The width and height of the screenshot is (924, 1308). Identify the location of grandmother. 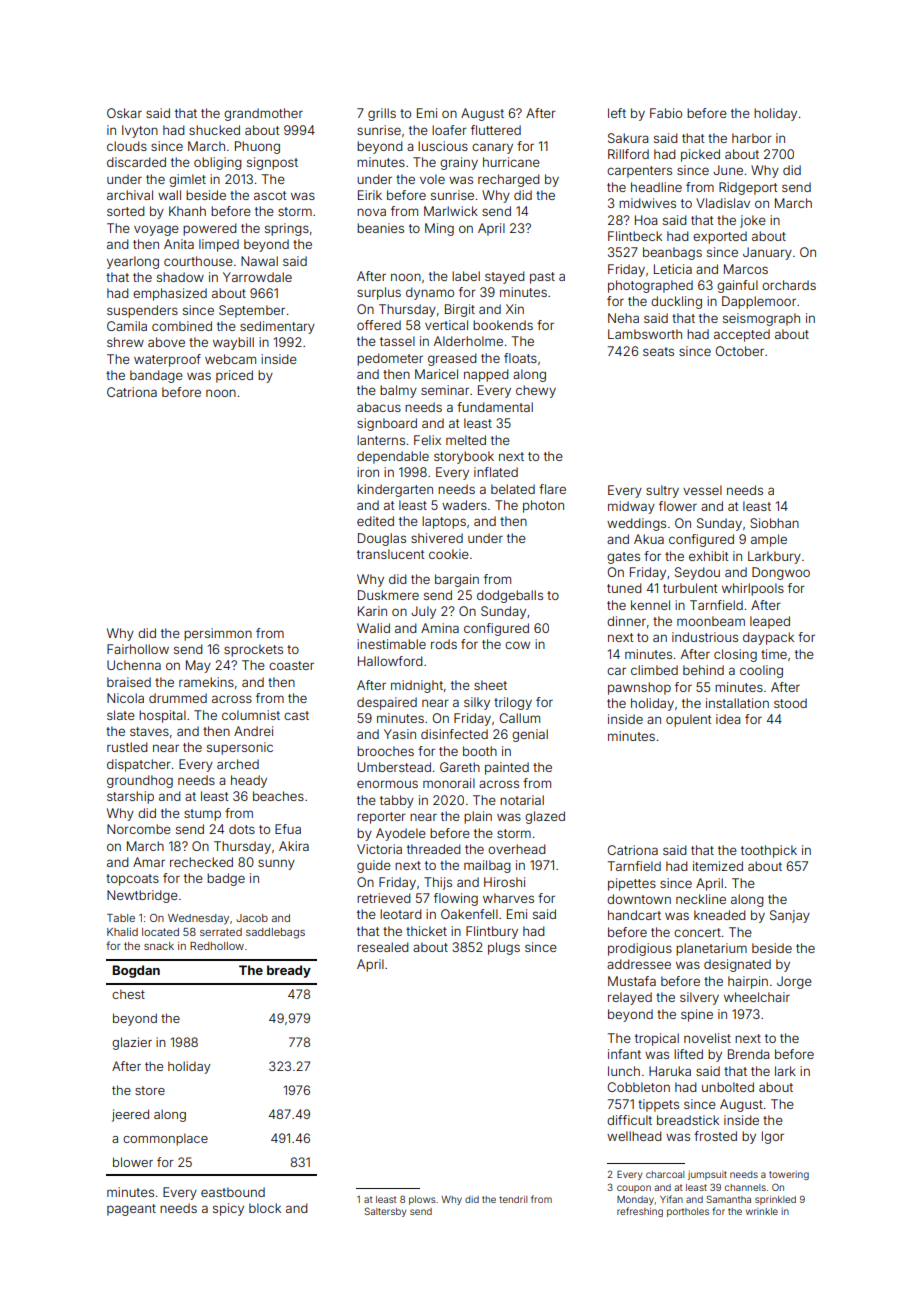
(263, 114).
